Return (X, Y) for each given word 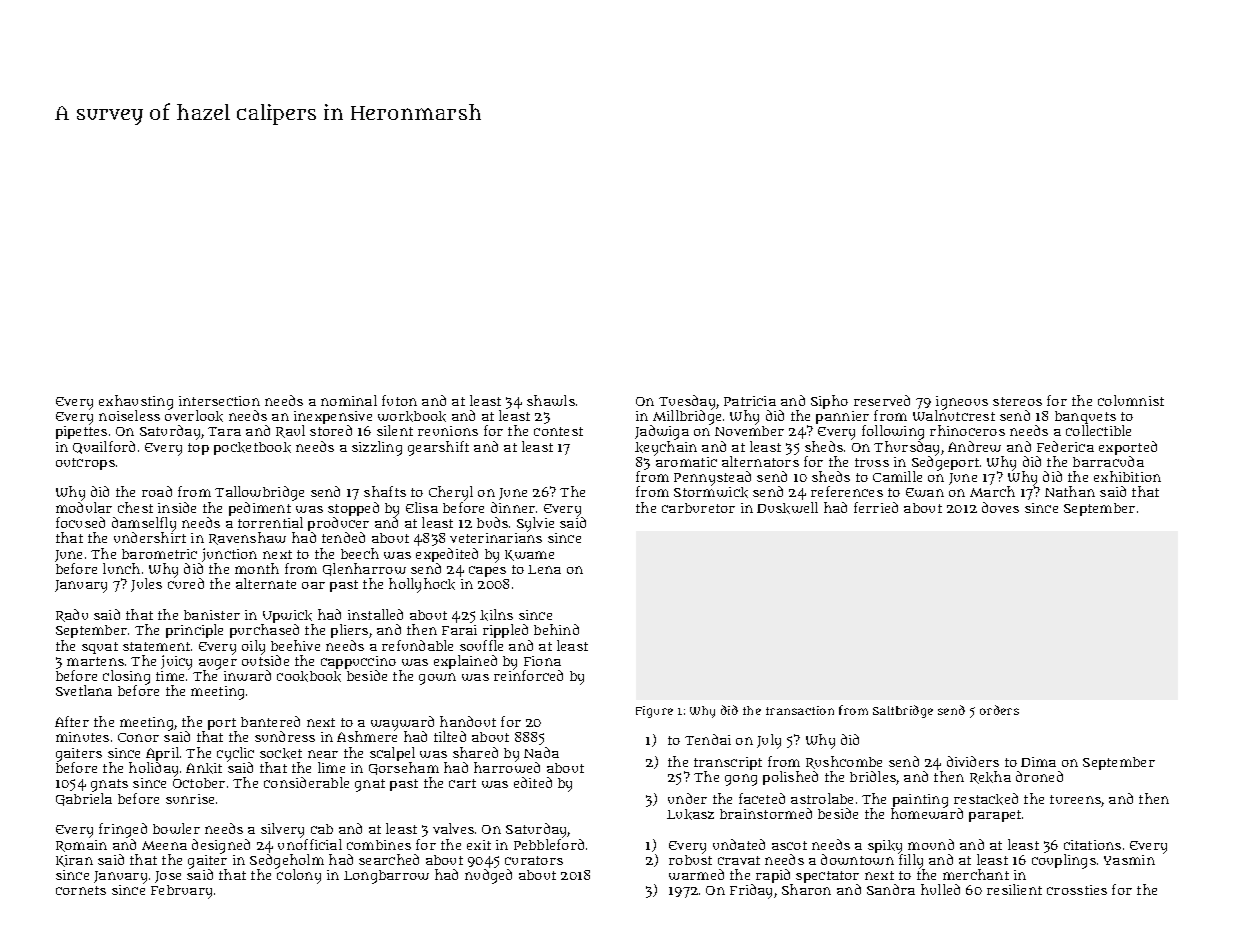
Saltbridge (903, 711)
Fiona (542, 661)
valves (453, 828)
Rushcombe (844, 762)
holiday (153, 769)
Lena (544, 569)
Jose (168, 877)
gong (741, 780)
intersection (219, 401)
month (257, 568)
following (893, 432)
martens (95, 661)
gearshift (438, 448)
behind (556, 629)
